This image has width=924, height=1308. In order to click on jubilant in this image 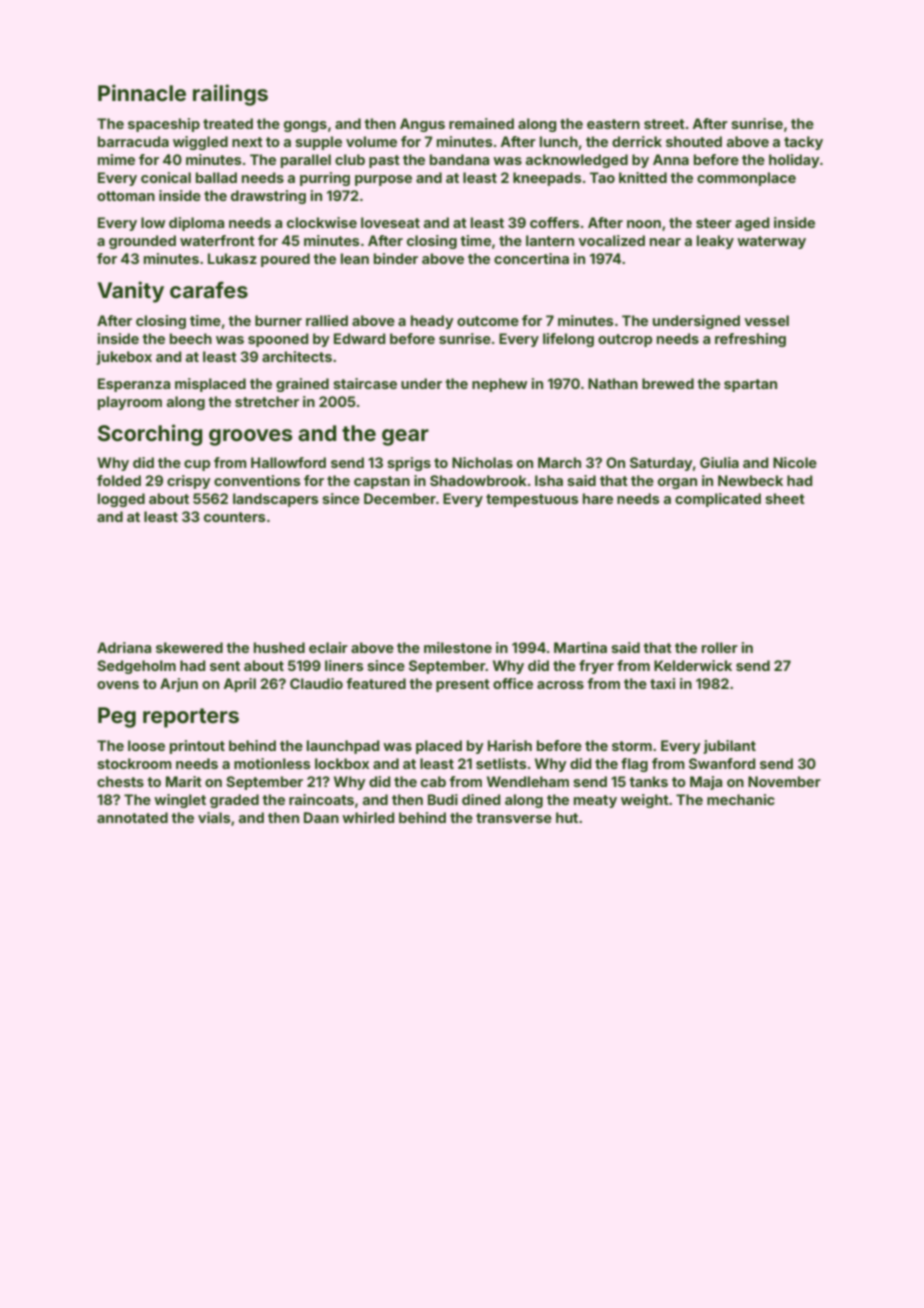, I will do `click(729, 747)`.
